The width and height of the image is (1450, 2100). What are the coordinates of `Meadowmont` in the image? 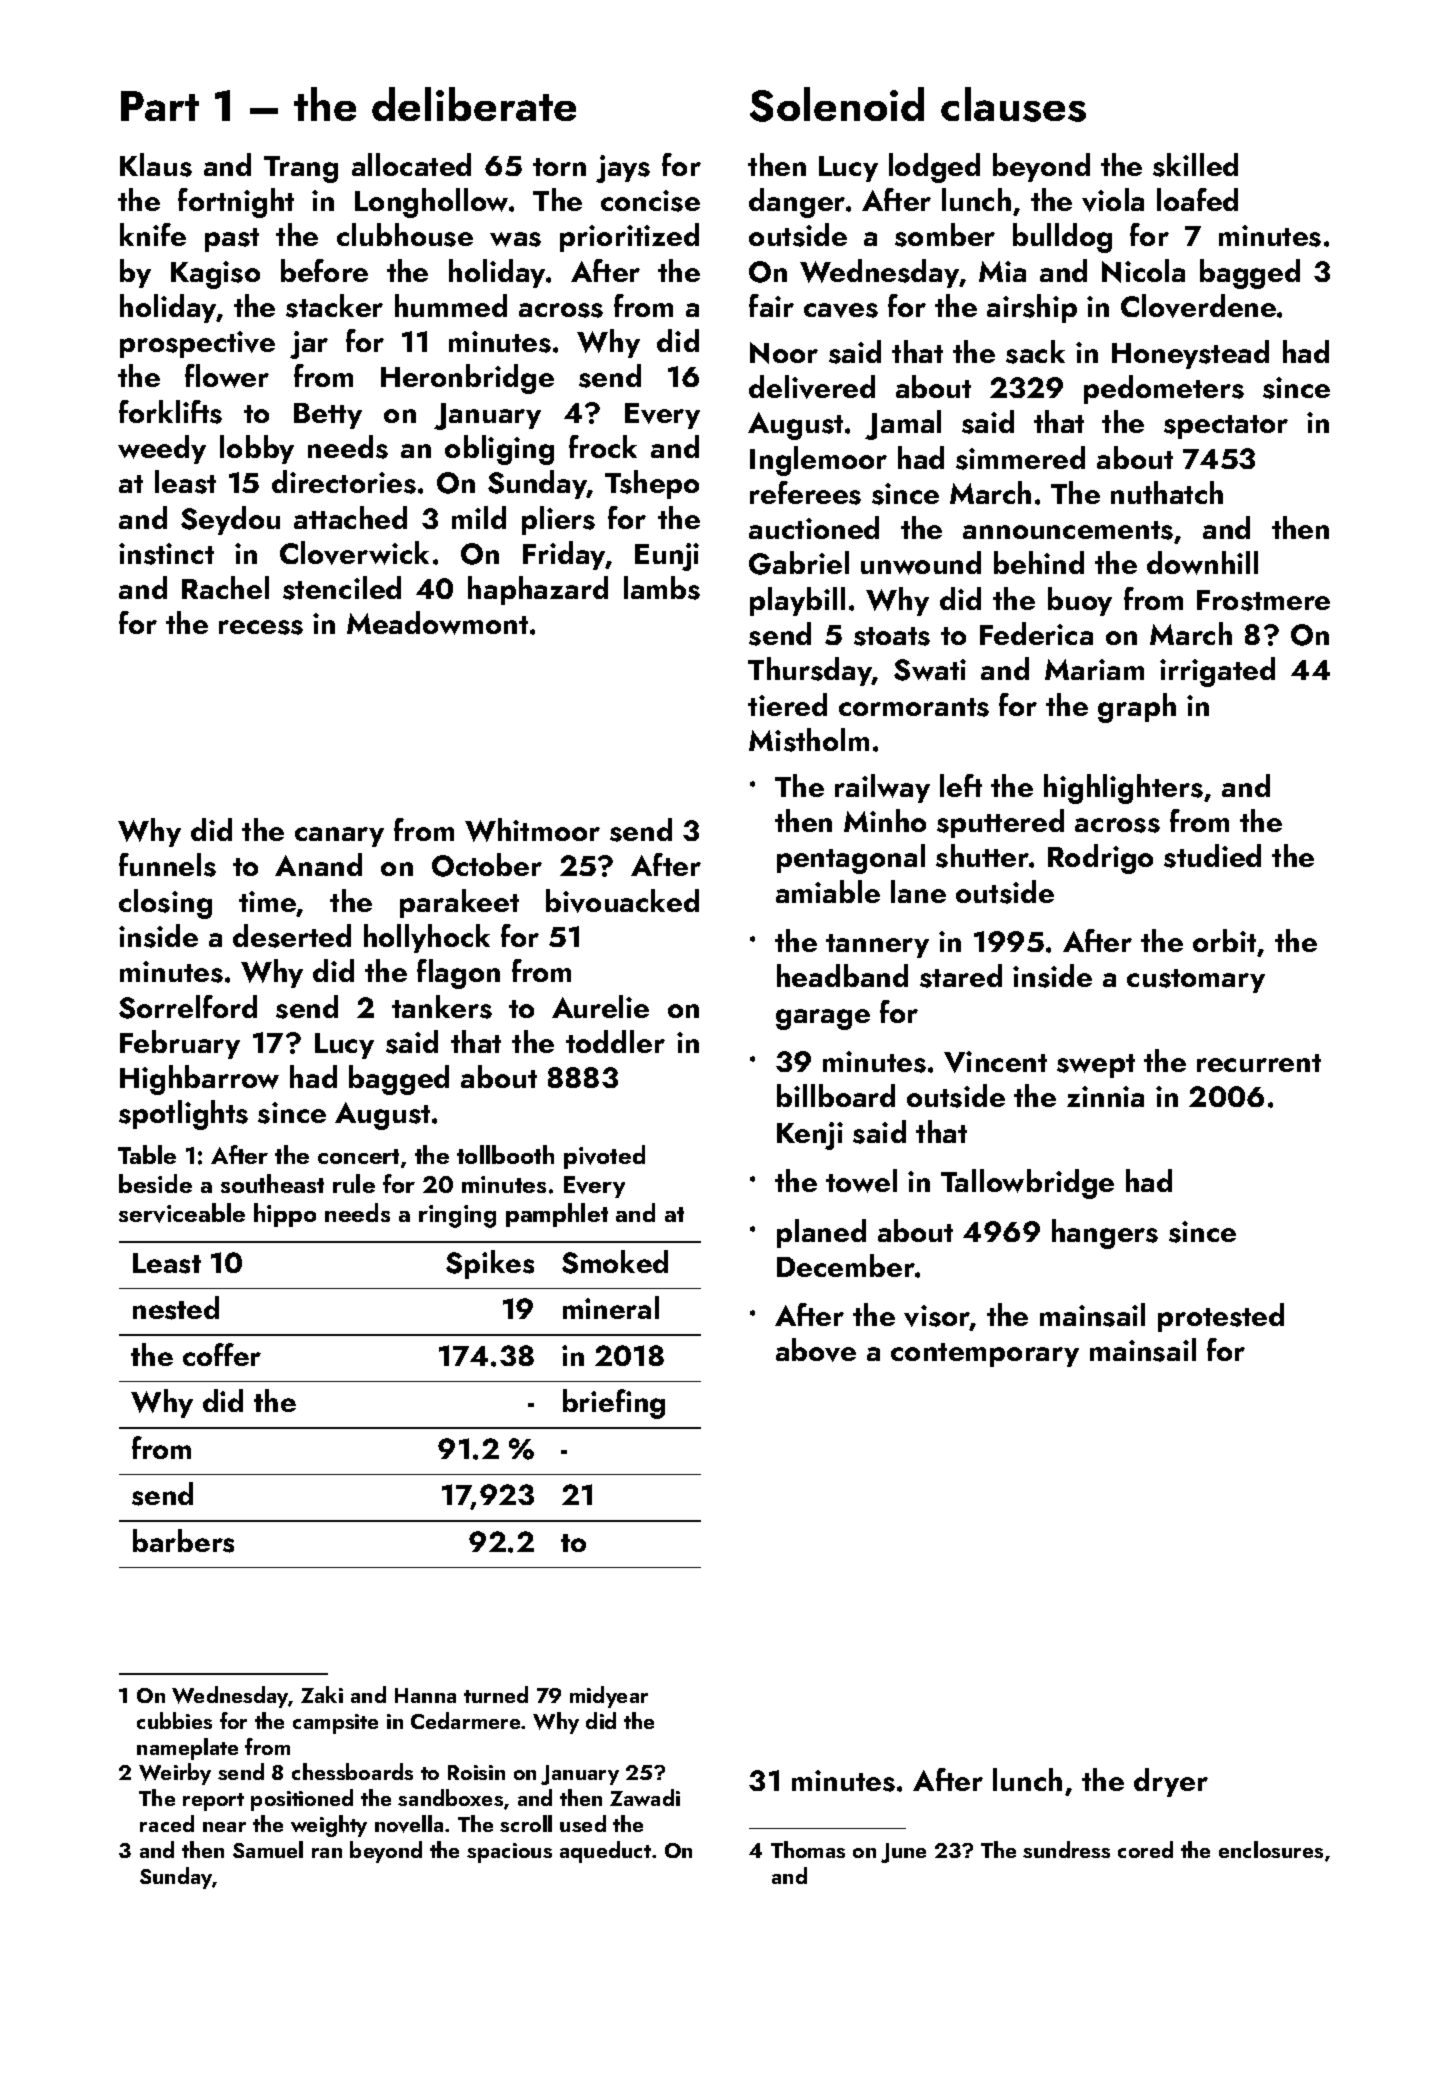 It's located at (437, 623).
